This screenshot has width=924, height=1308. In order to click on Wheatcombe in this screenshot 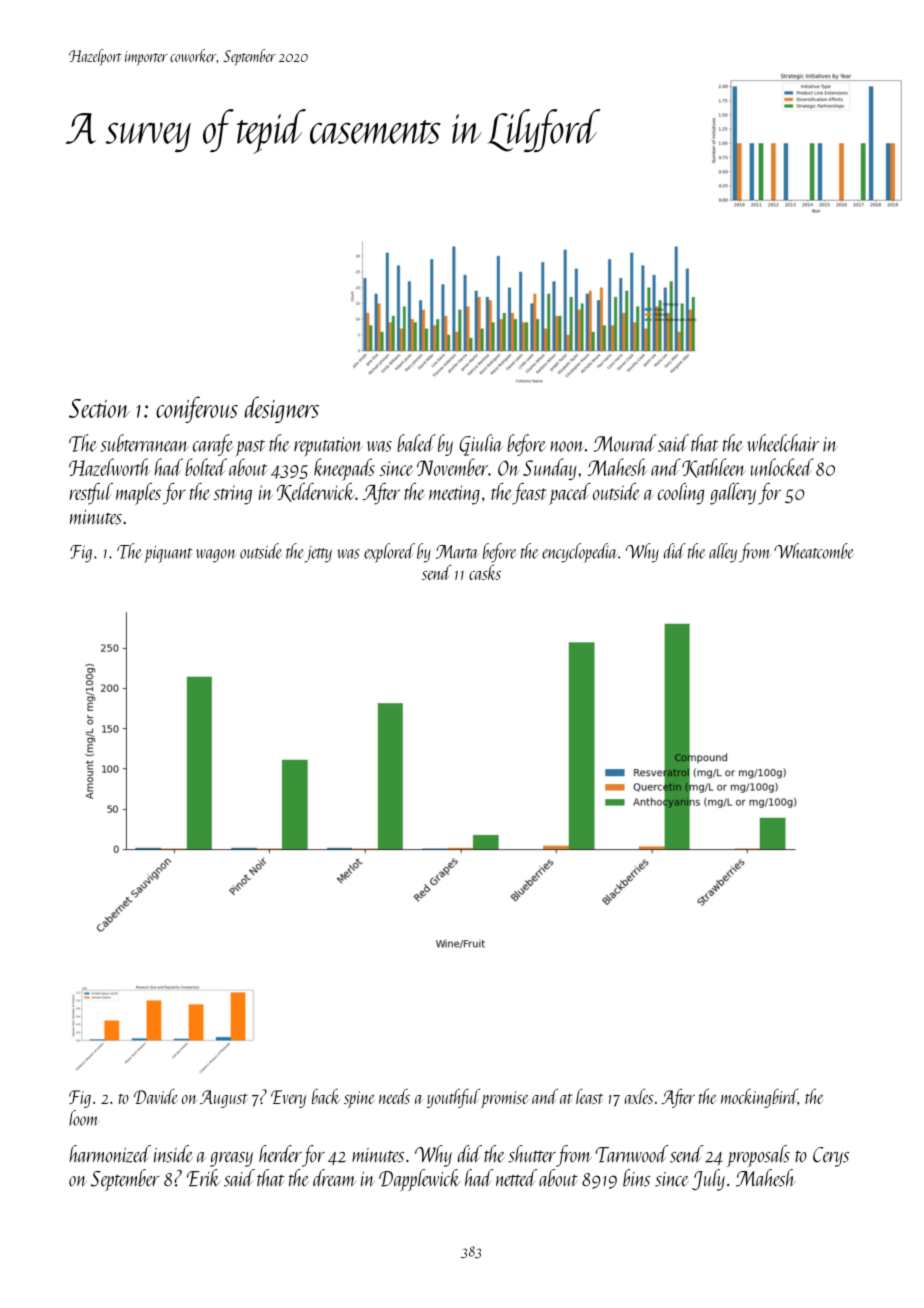, I will do `click(814, 551)`.
